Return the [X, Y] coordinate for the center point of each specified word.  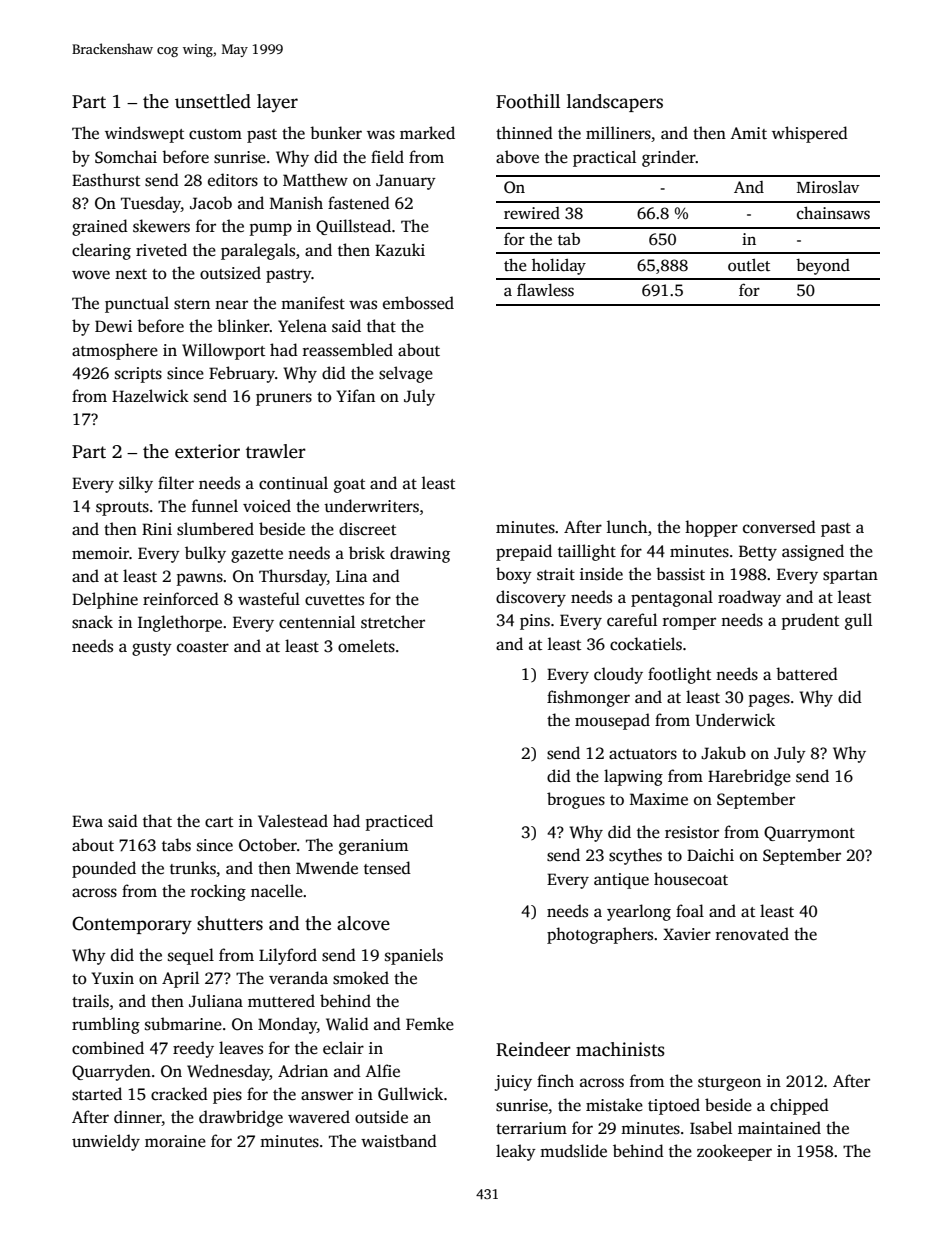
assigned [813, 552]
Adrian [303, 1071]
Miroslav [828, 187]
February [242, 374]
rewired [532, 213]
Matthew [315, 180]
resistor [692, 832]
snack [92, 622]
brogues [576, 800]
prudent [810, 621]
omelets [366, 646]
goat [349, 486]
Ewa [87, 821]
